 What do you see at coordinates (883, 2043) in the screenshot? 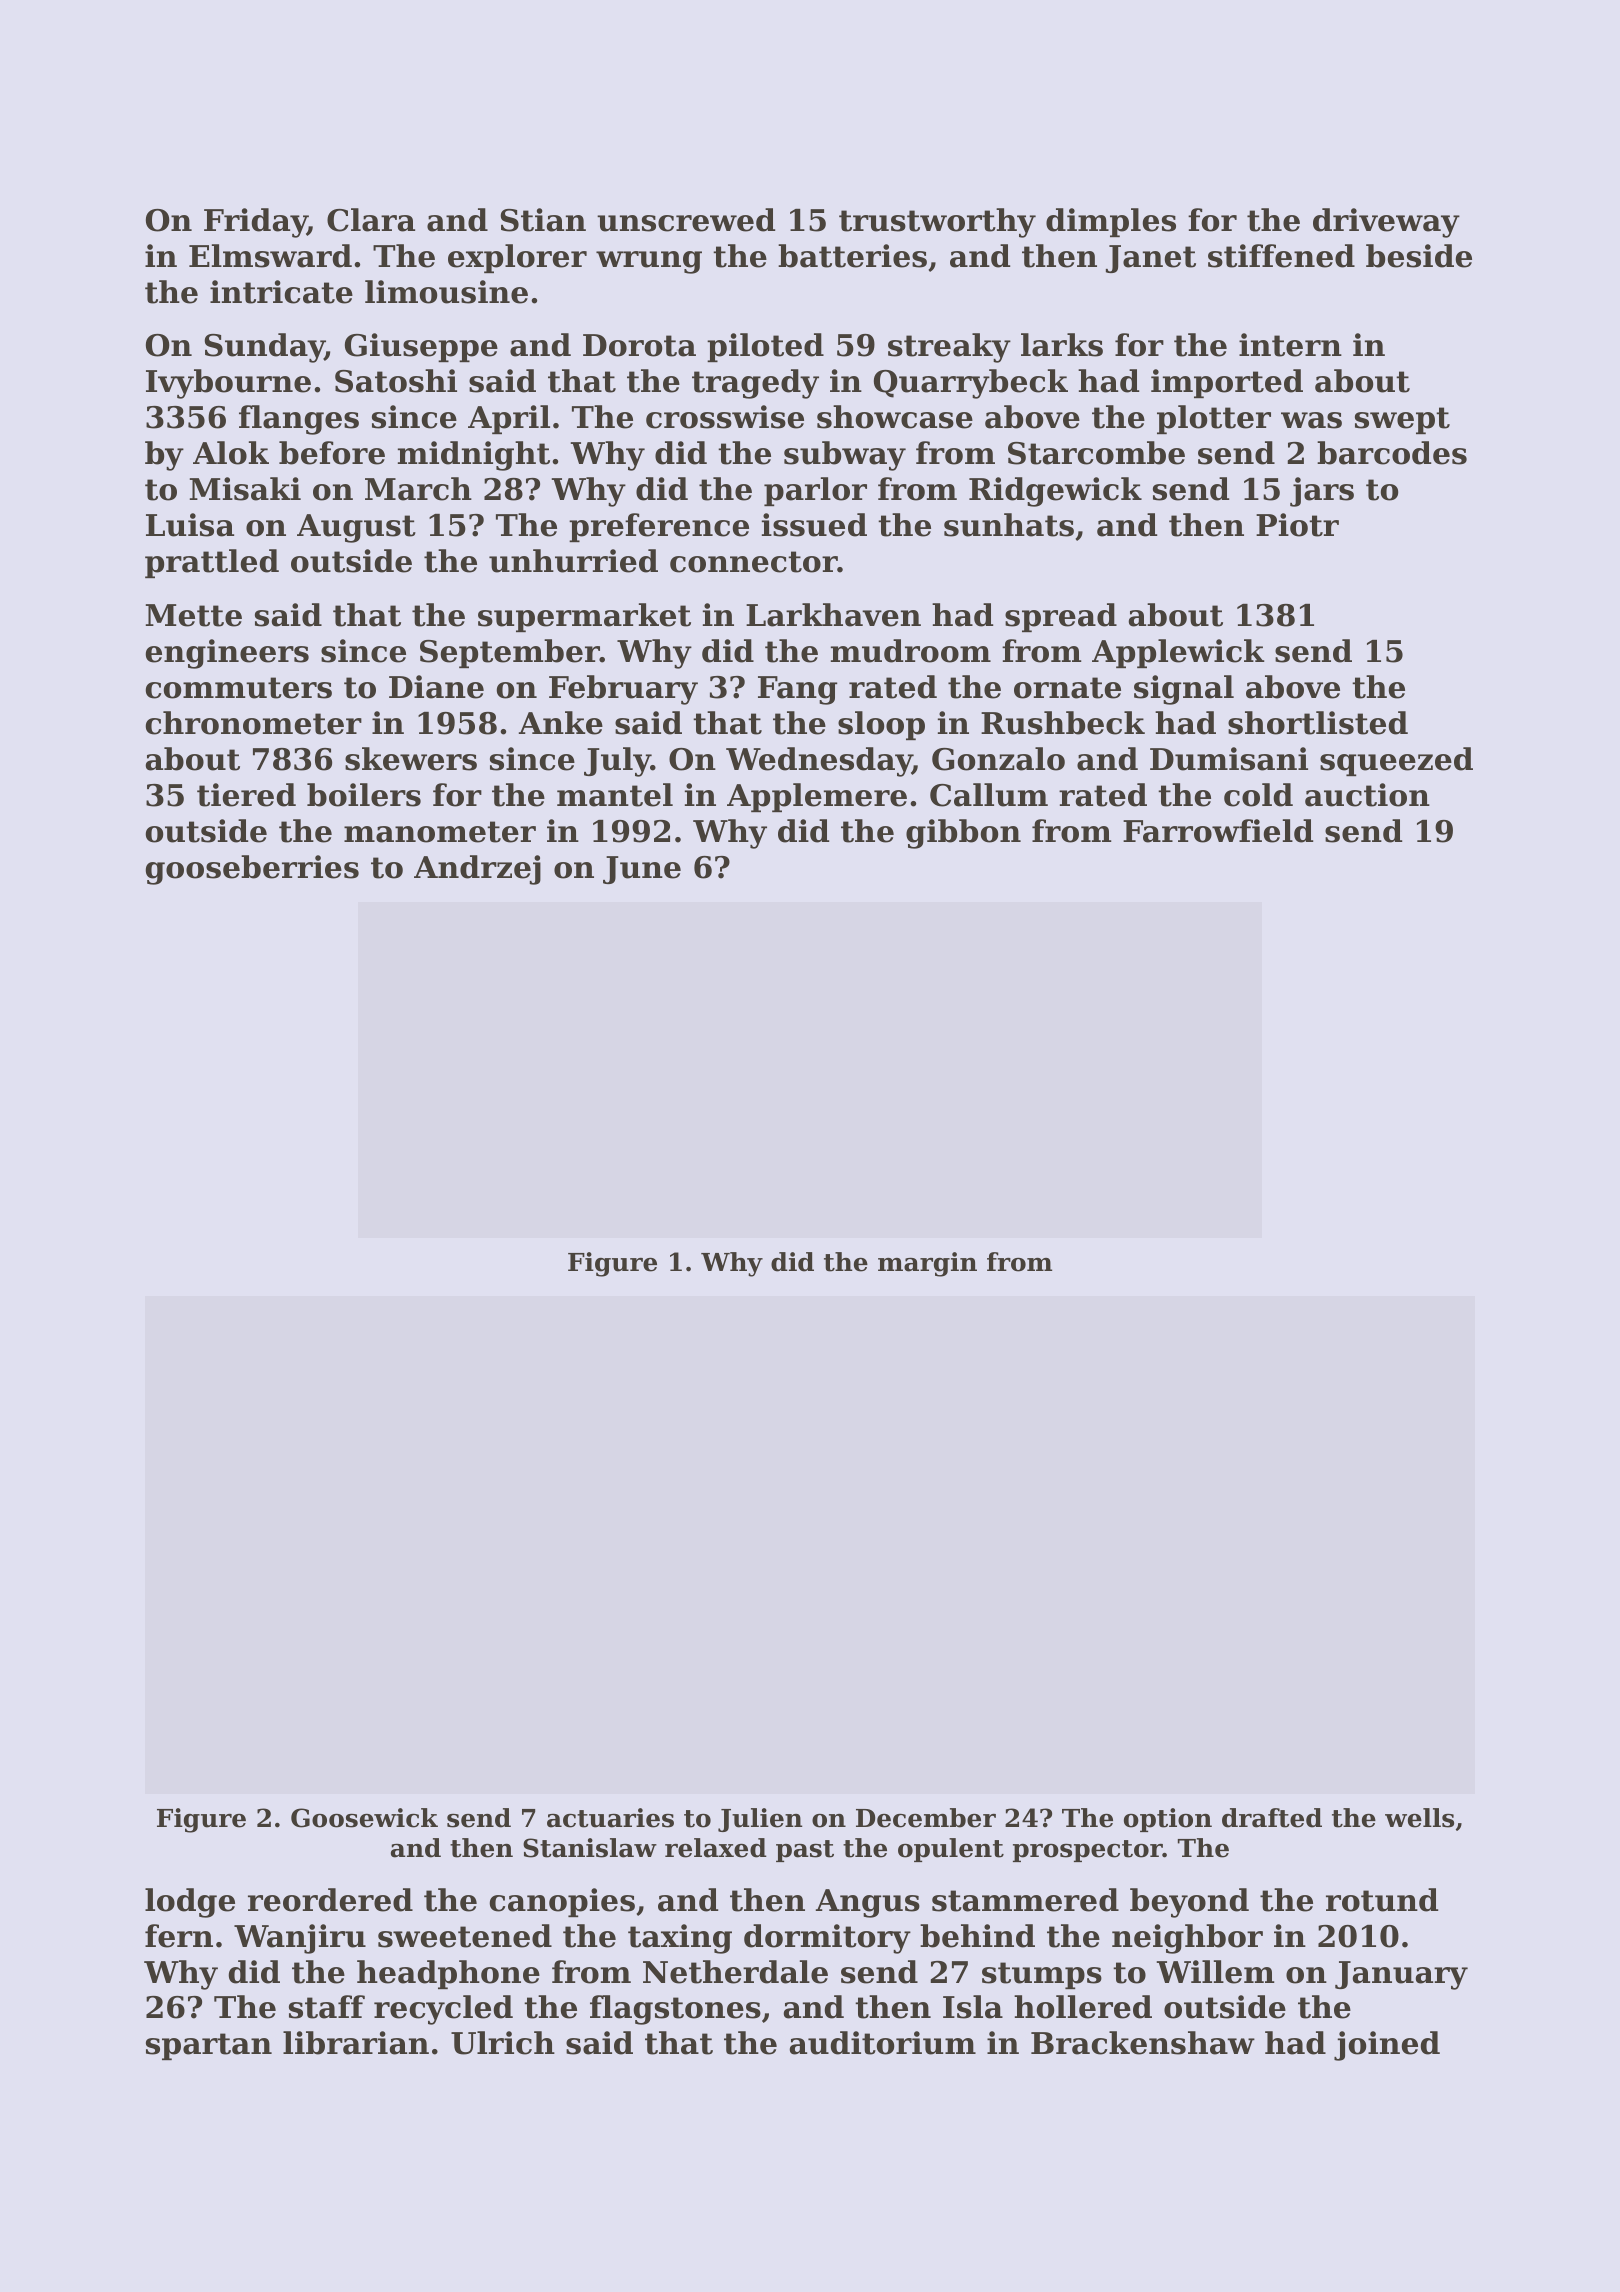
I see `auditorium` at bounding box center [883, 2043].
